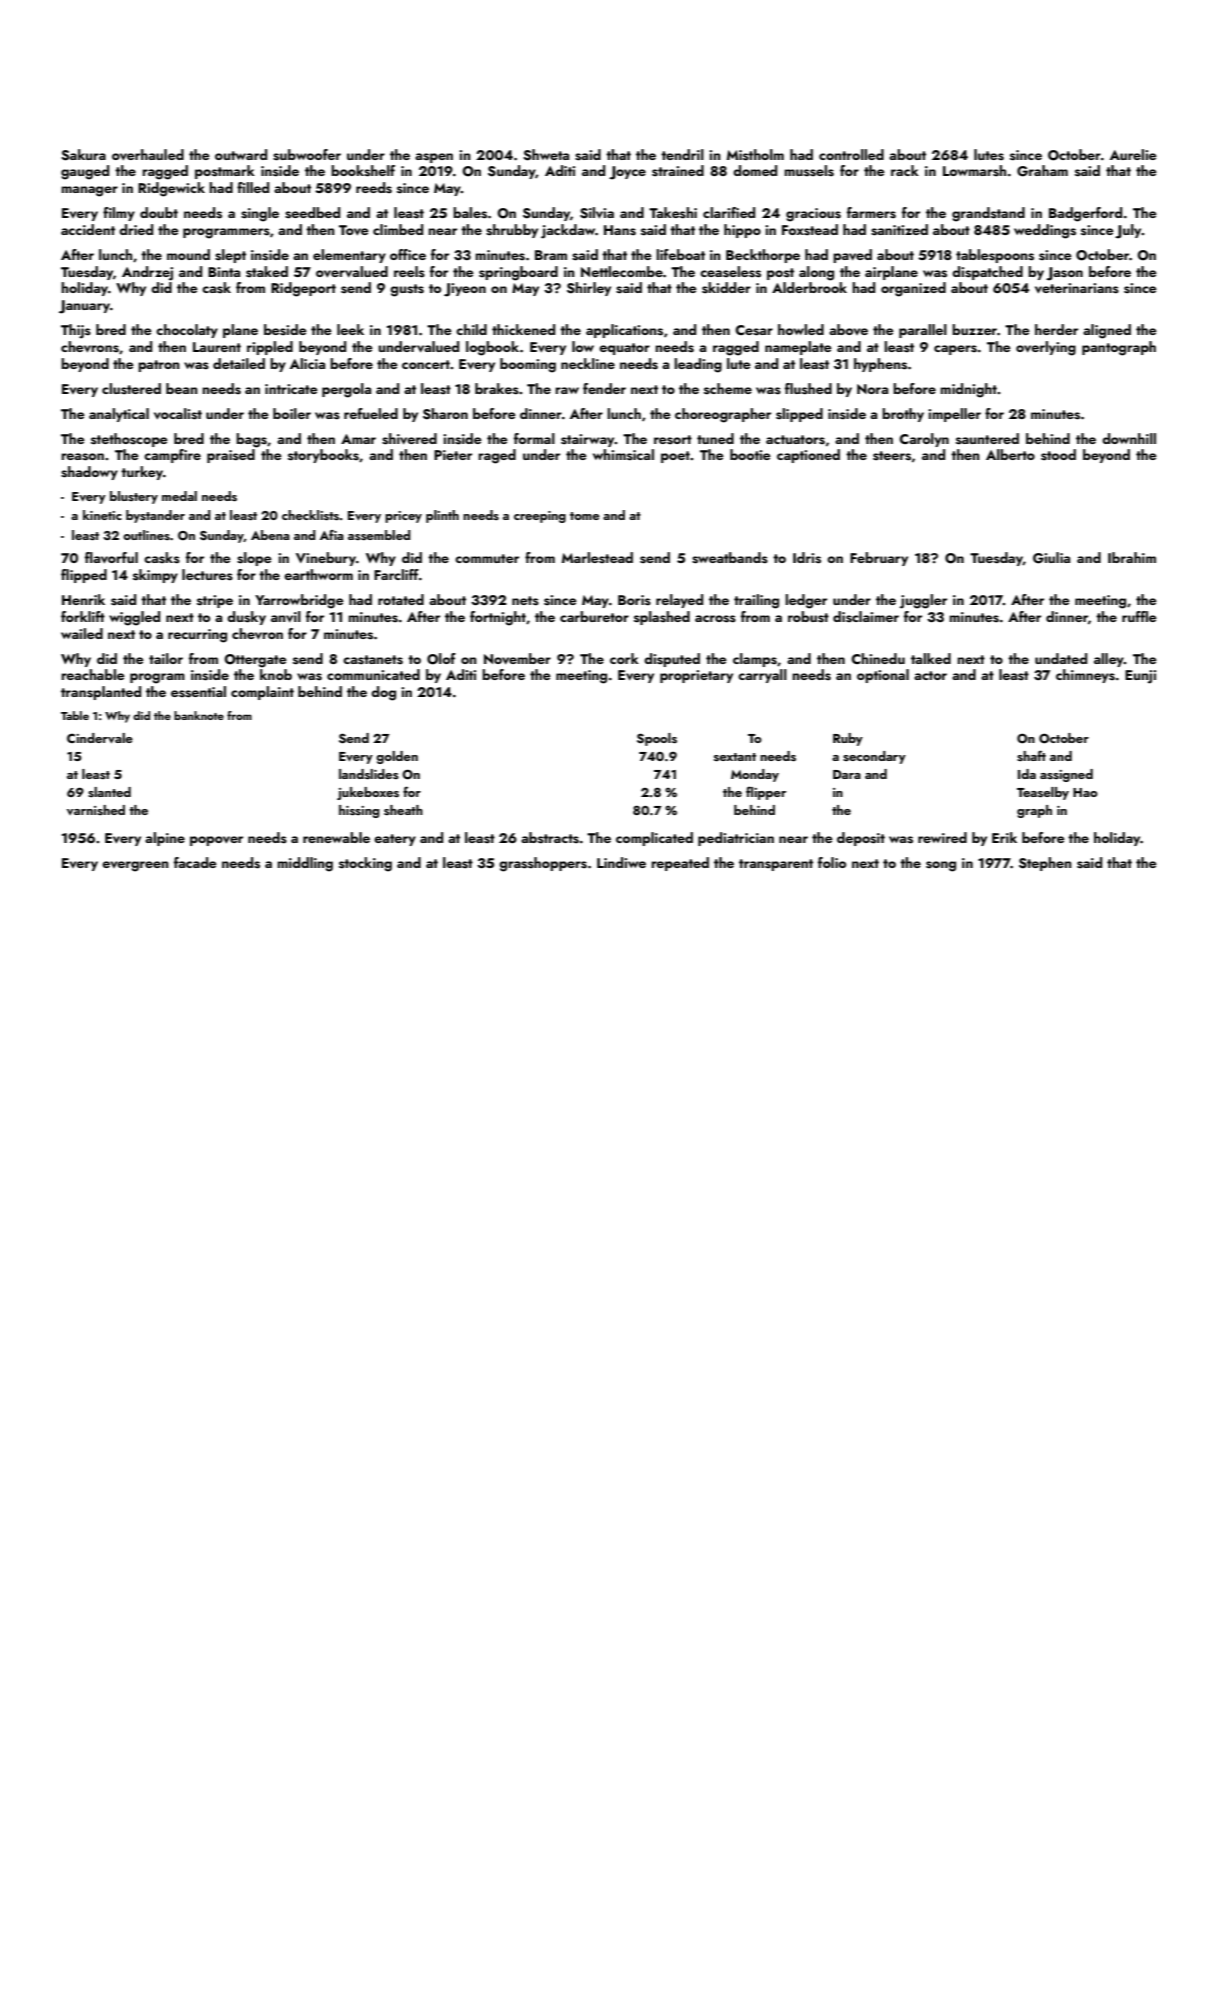  What do you see at coordinates (109, 792) in the screenshot?
I see `slanted` at bounding box center [109, 792].
